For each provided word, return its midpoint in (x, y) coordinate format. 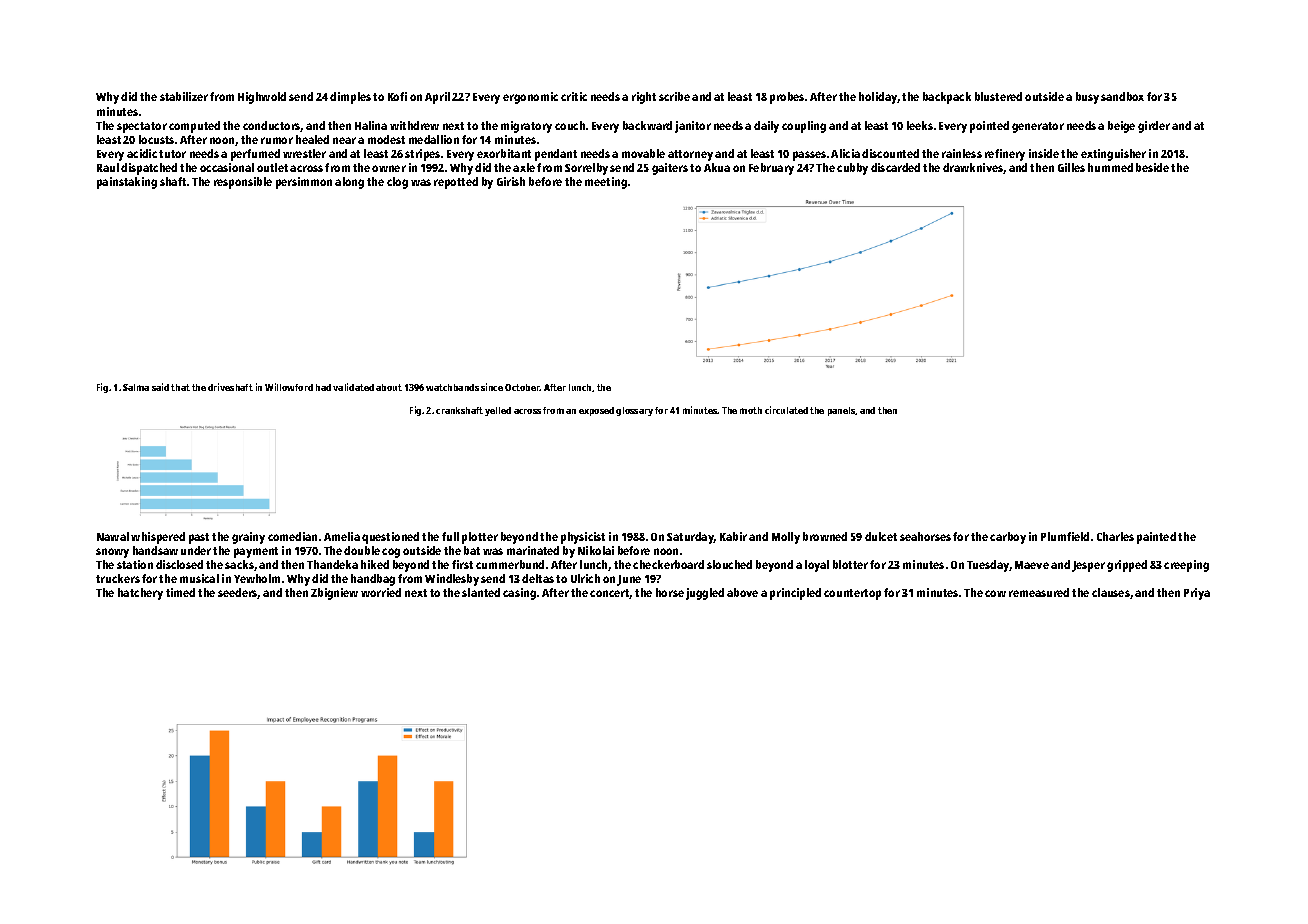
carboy (1008, 538)
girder (1154, 127)
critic (574, 96)
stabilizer (184, 96)
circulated (786, 410)
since (492, 387)
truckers (118, 578)
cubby (852, 169)
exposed (596, 411)
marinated (533, 550)
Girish (511, 181)
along (349, 183)
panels (841, 411)
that (180, 387)
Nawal (113, 536)
